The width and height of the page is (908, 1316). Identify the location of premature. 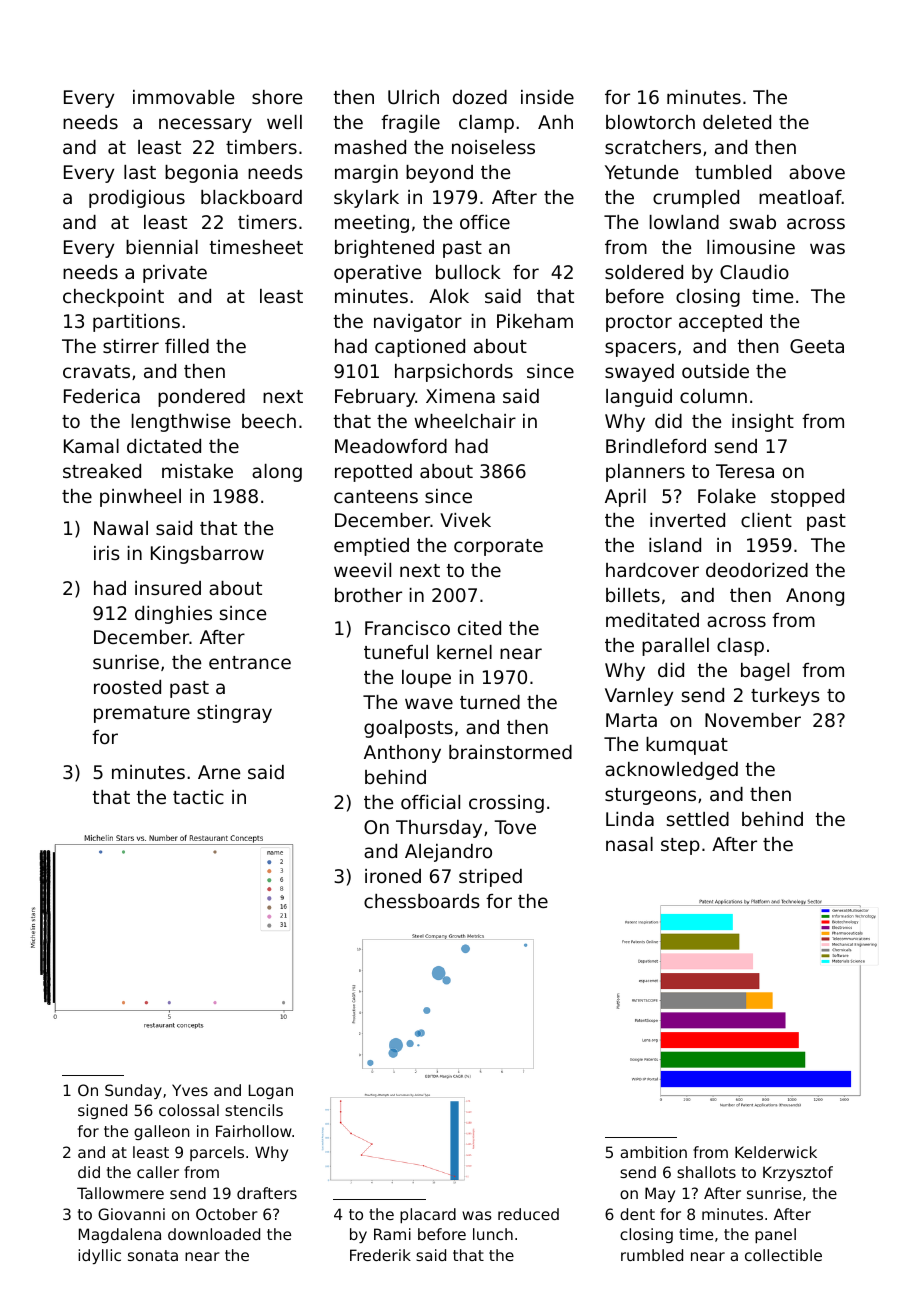
(142, 714).
